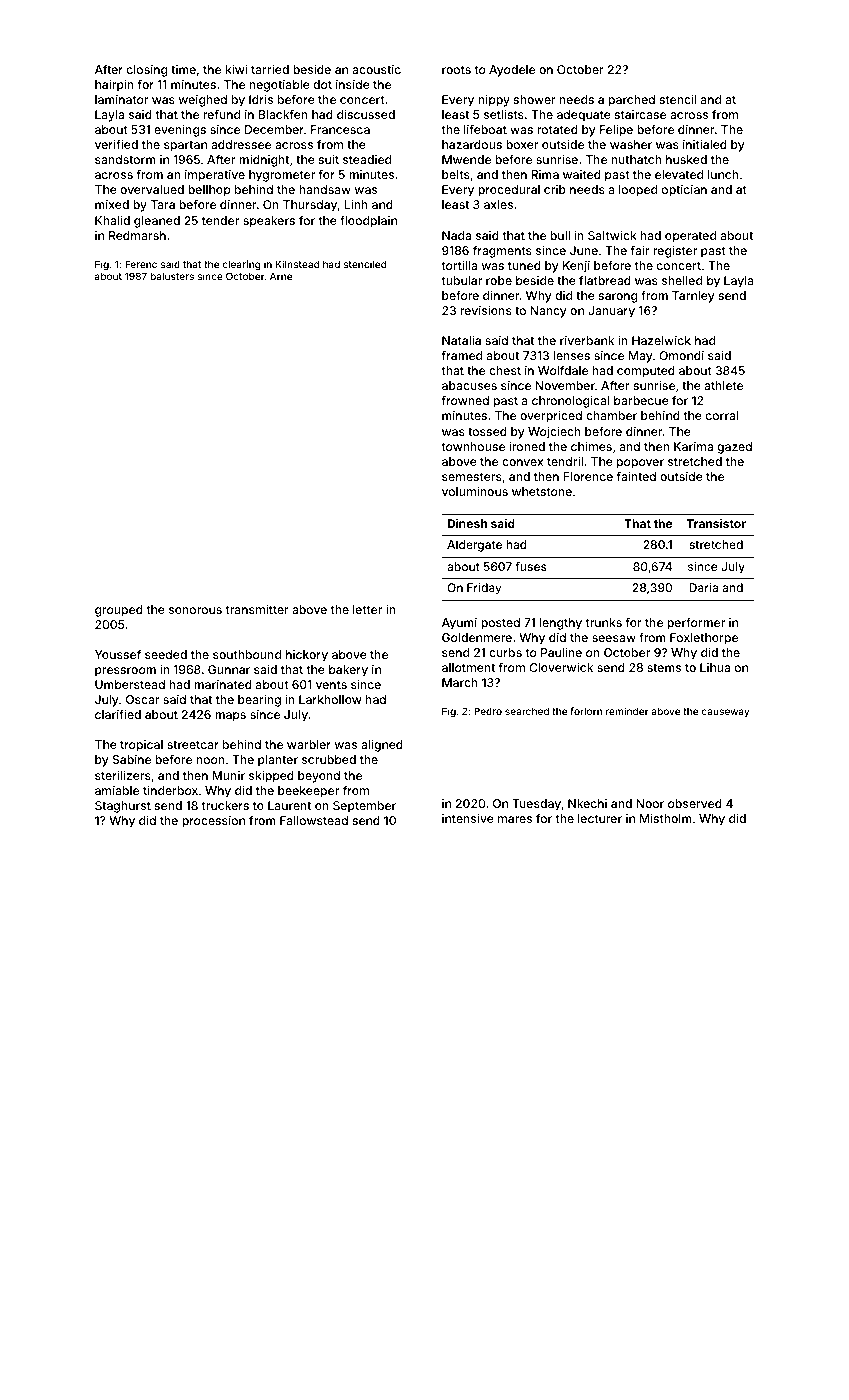  I want to click on hairpin, so click(114, 86).
